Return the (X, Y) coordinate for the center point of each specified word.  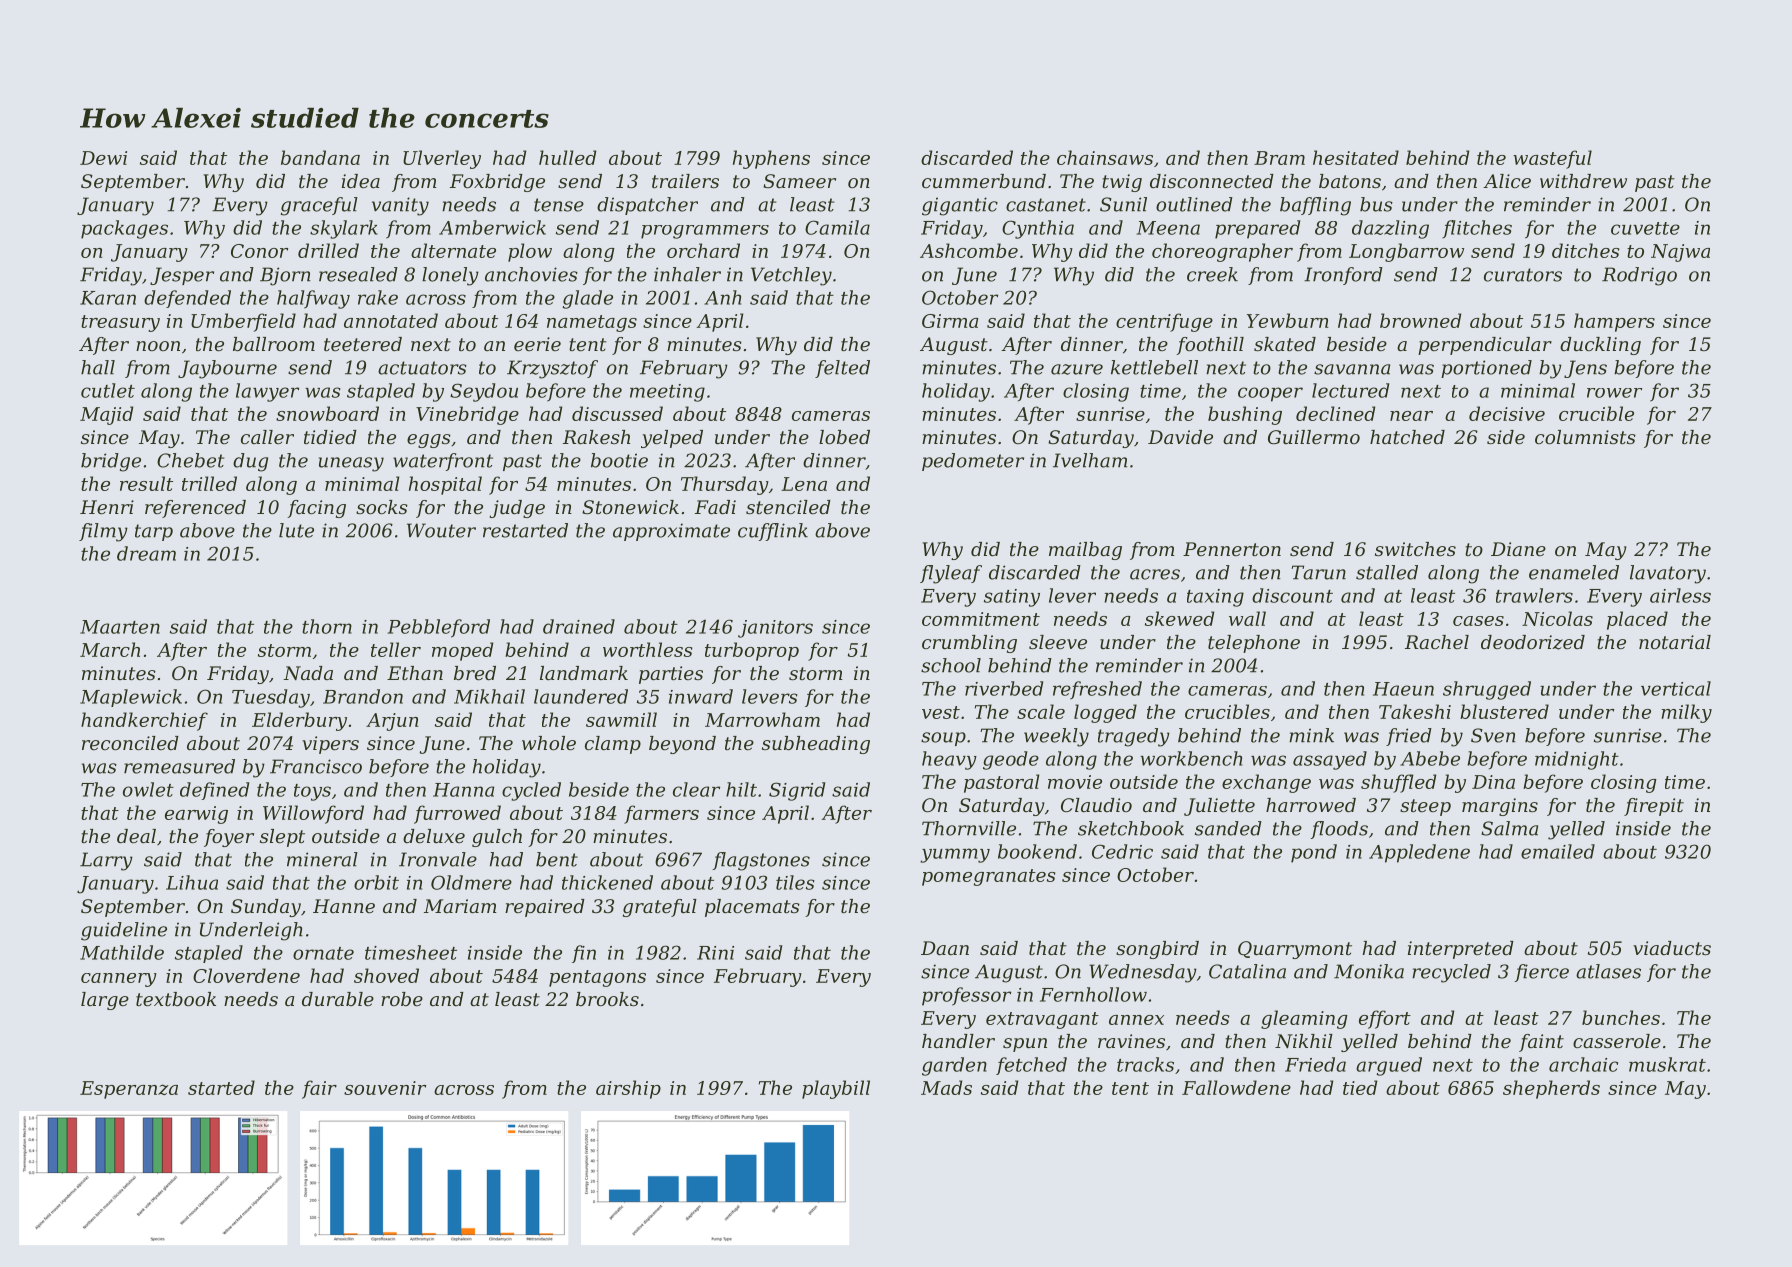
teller (396, 649)
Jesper (182, 276)
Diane (1518, 549)
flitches (1477, 229)
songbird (1157, 950)
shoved (386, 975)
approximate (671, 532)
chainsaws (1105, 157)
